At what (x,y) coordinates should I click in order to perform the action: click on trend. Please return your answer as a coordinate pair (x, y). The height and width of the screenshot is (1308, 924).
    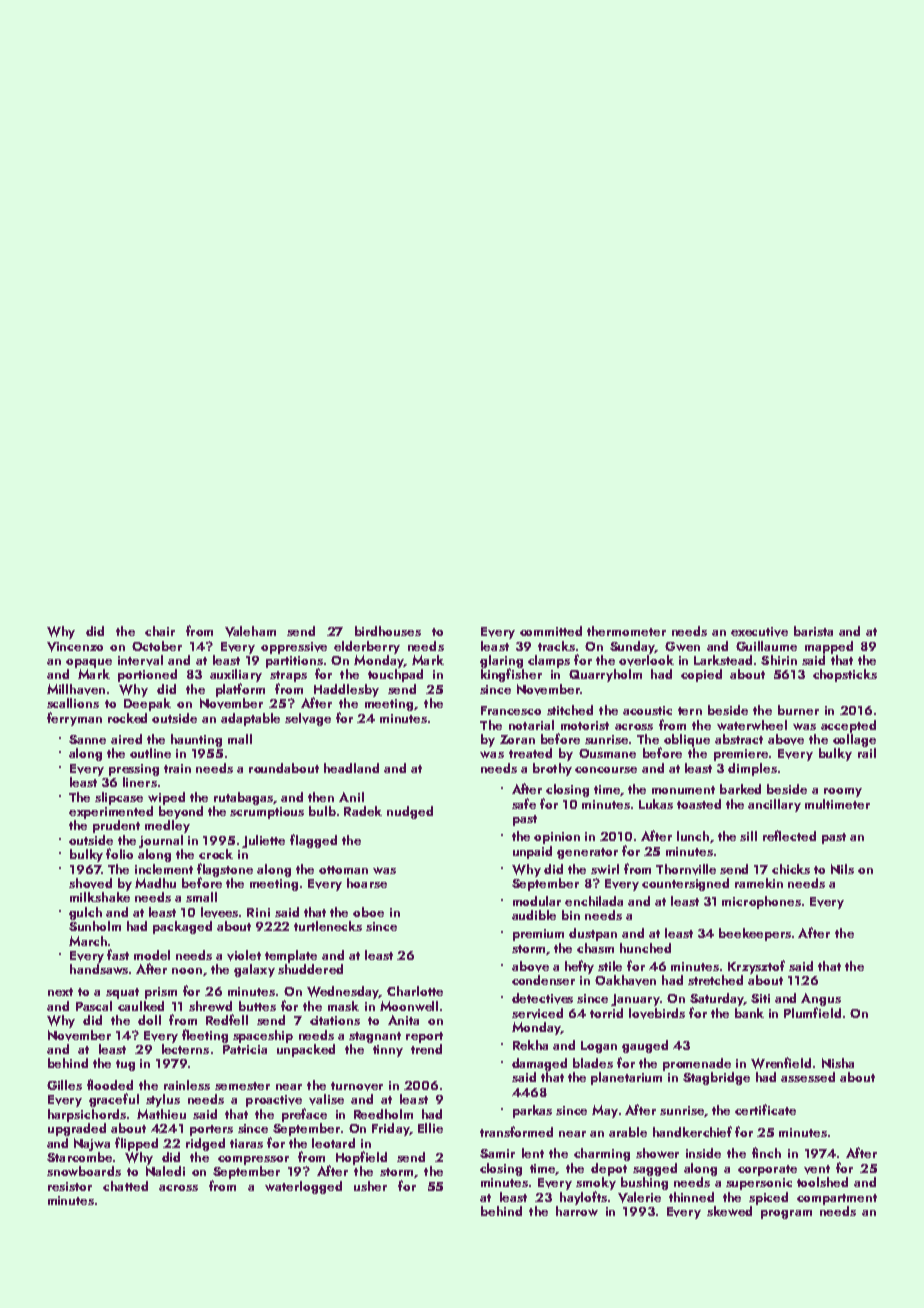
    Looking at the image, I should click on (426, 1049).
